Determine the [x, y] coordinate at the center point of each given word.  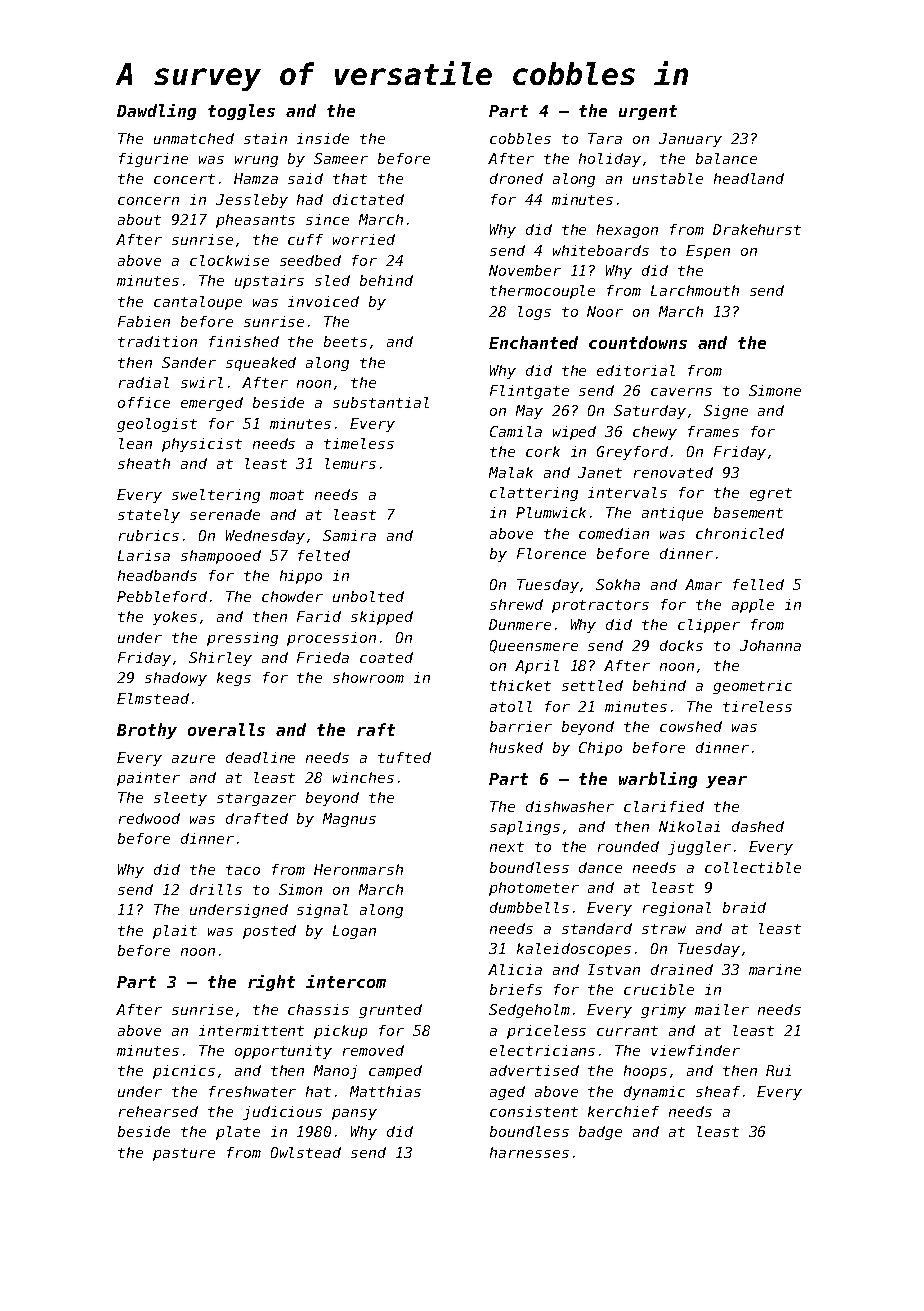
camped [395, 1072]
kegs [234, 679]
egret [771, 494]
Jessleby [252, 201]
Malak [511, 472]
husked [516, 747]
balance [726, 158]
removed [373, 1050]
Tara [605, 138]
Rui [778, 1070]
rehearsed [158, 1111]
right [271, 983]
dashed [758, 826]
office [144, 402]
